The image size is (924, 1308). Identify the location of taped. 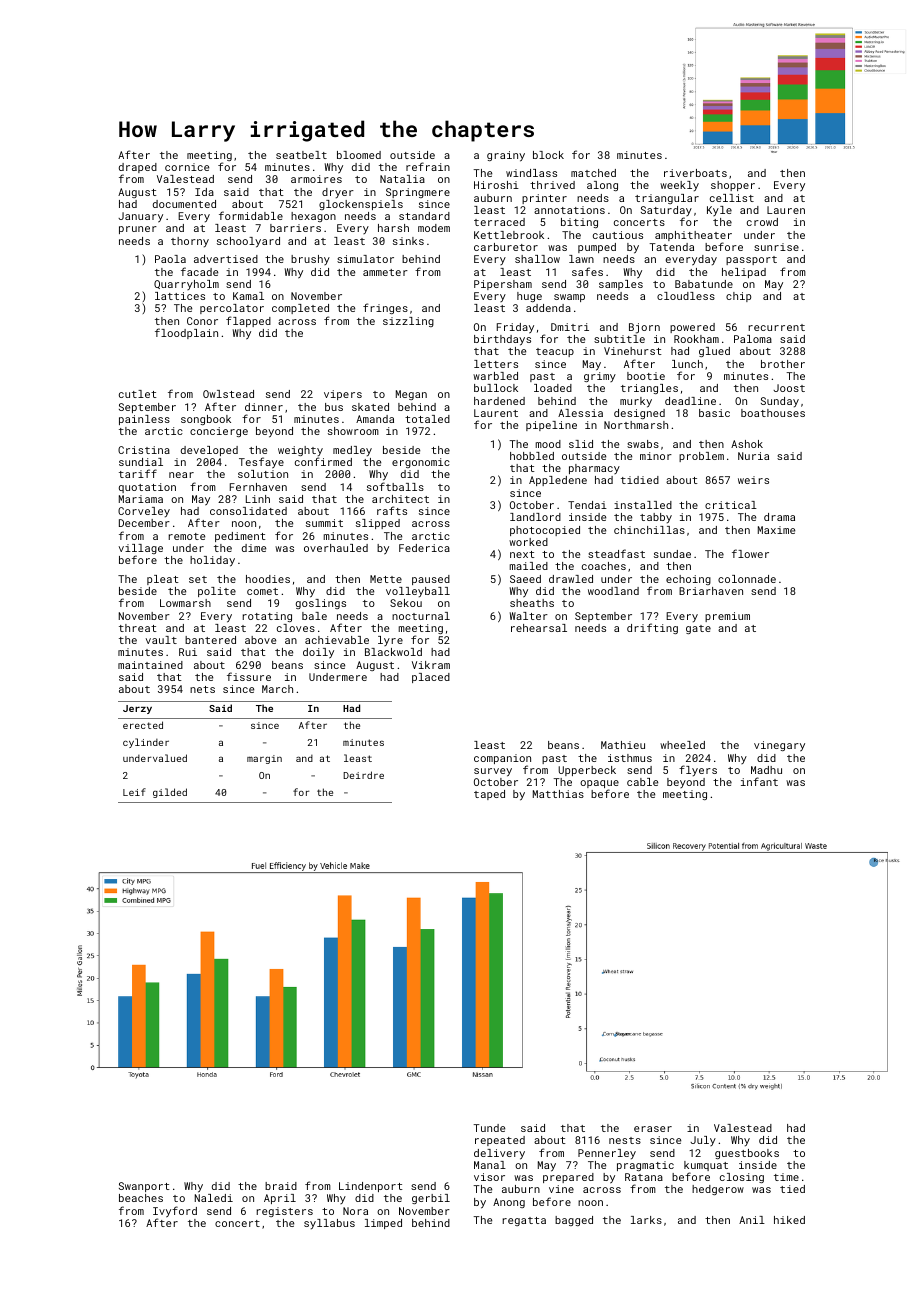
(489, 795).
